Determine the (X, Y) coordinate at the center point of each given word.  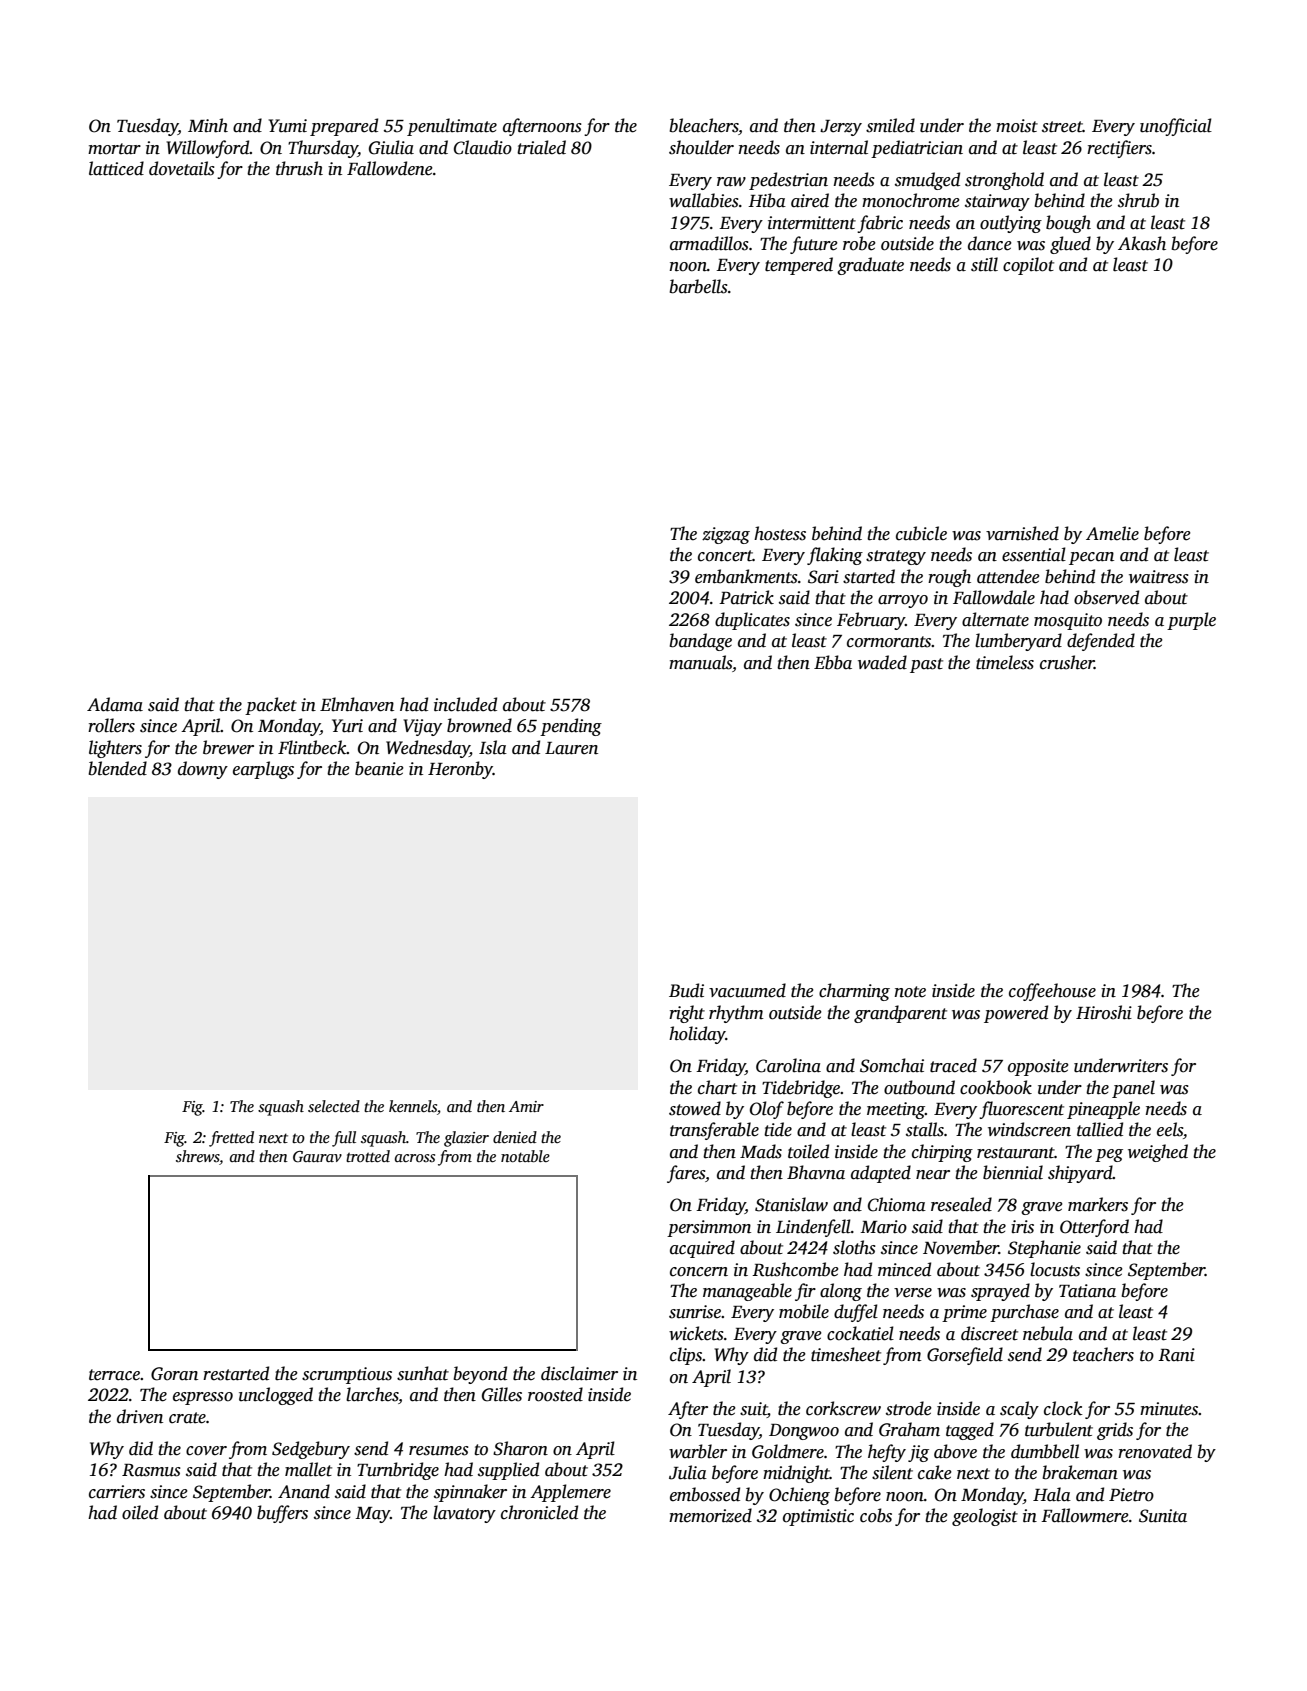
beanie (379, 768)
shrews (198, 1156)
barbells (698, 286)
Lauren (571, 748)
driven (140, 1416)
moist (1017, 126)
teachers (1103, 1354)
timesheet (846, 1354)
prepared (344, 127)
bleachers (704, 126)
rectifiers (1119, 149)
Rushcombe (795, 1269)
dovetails (182, 168)
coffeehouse (1052, 992)
